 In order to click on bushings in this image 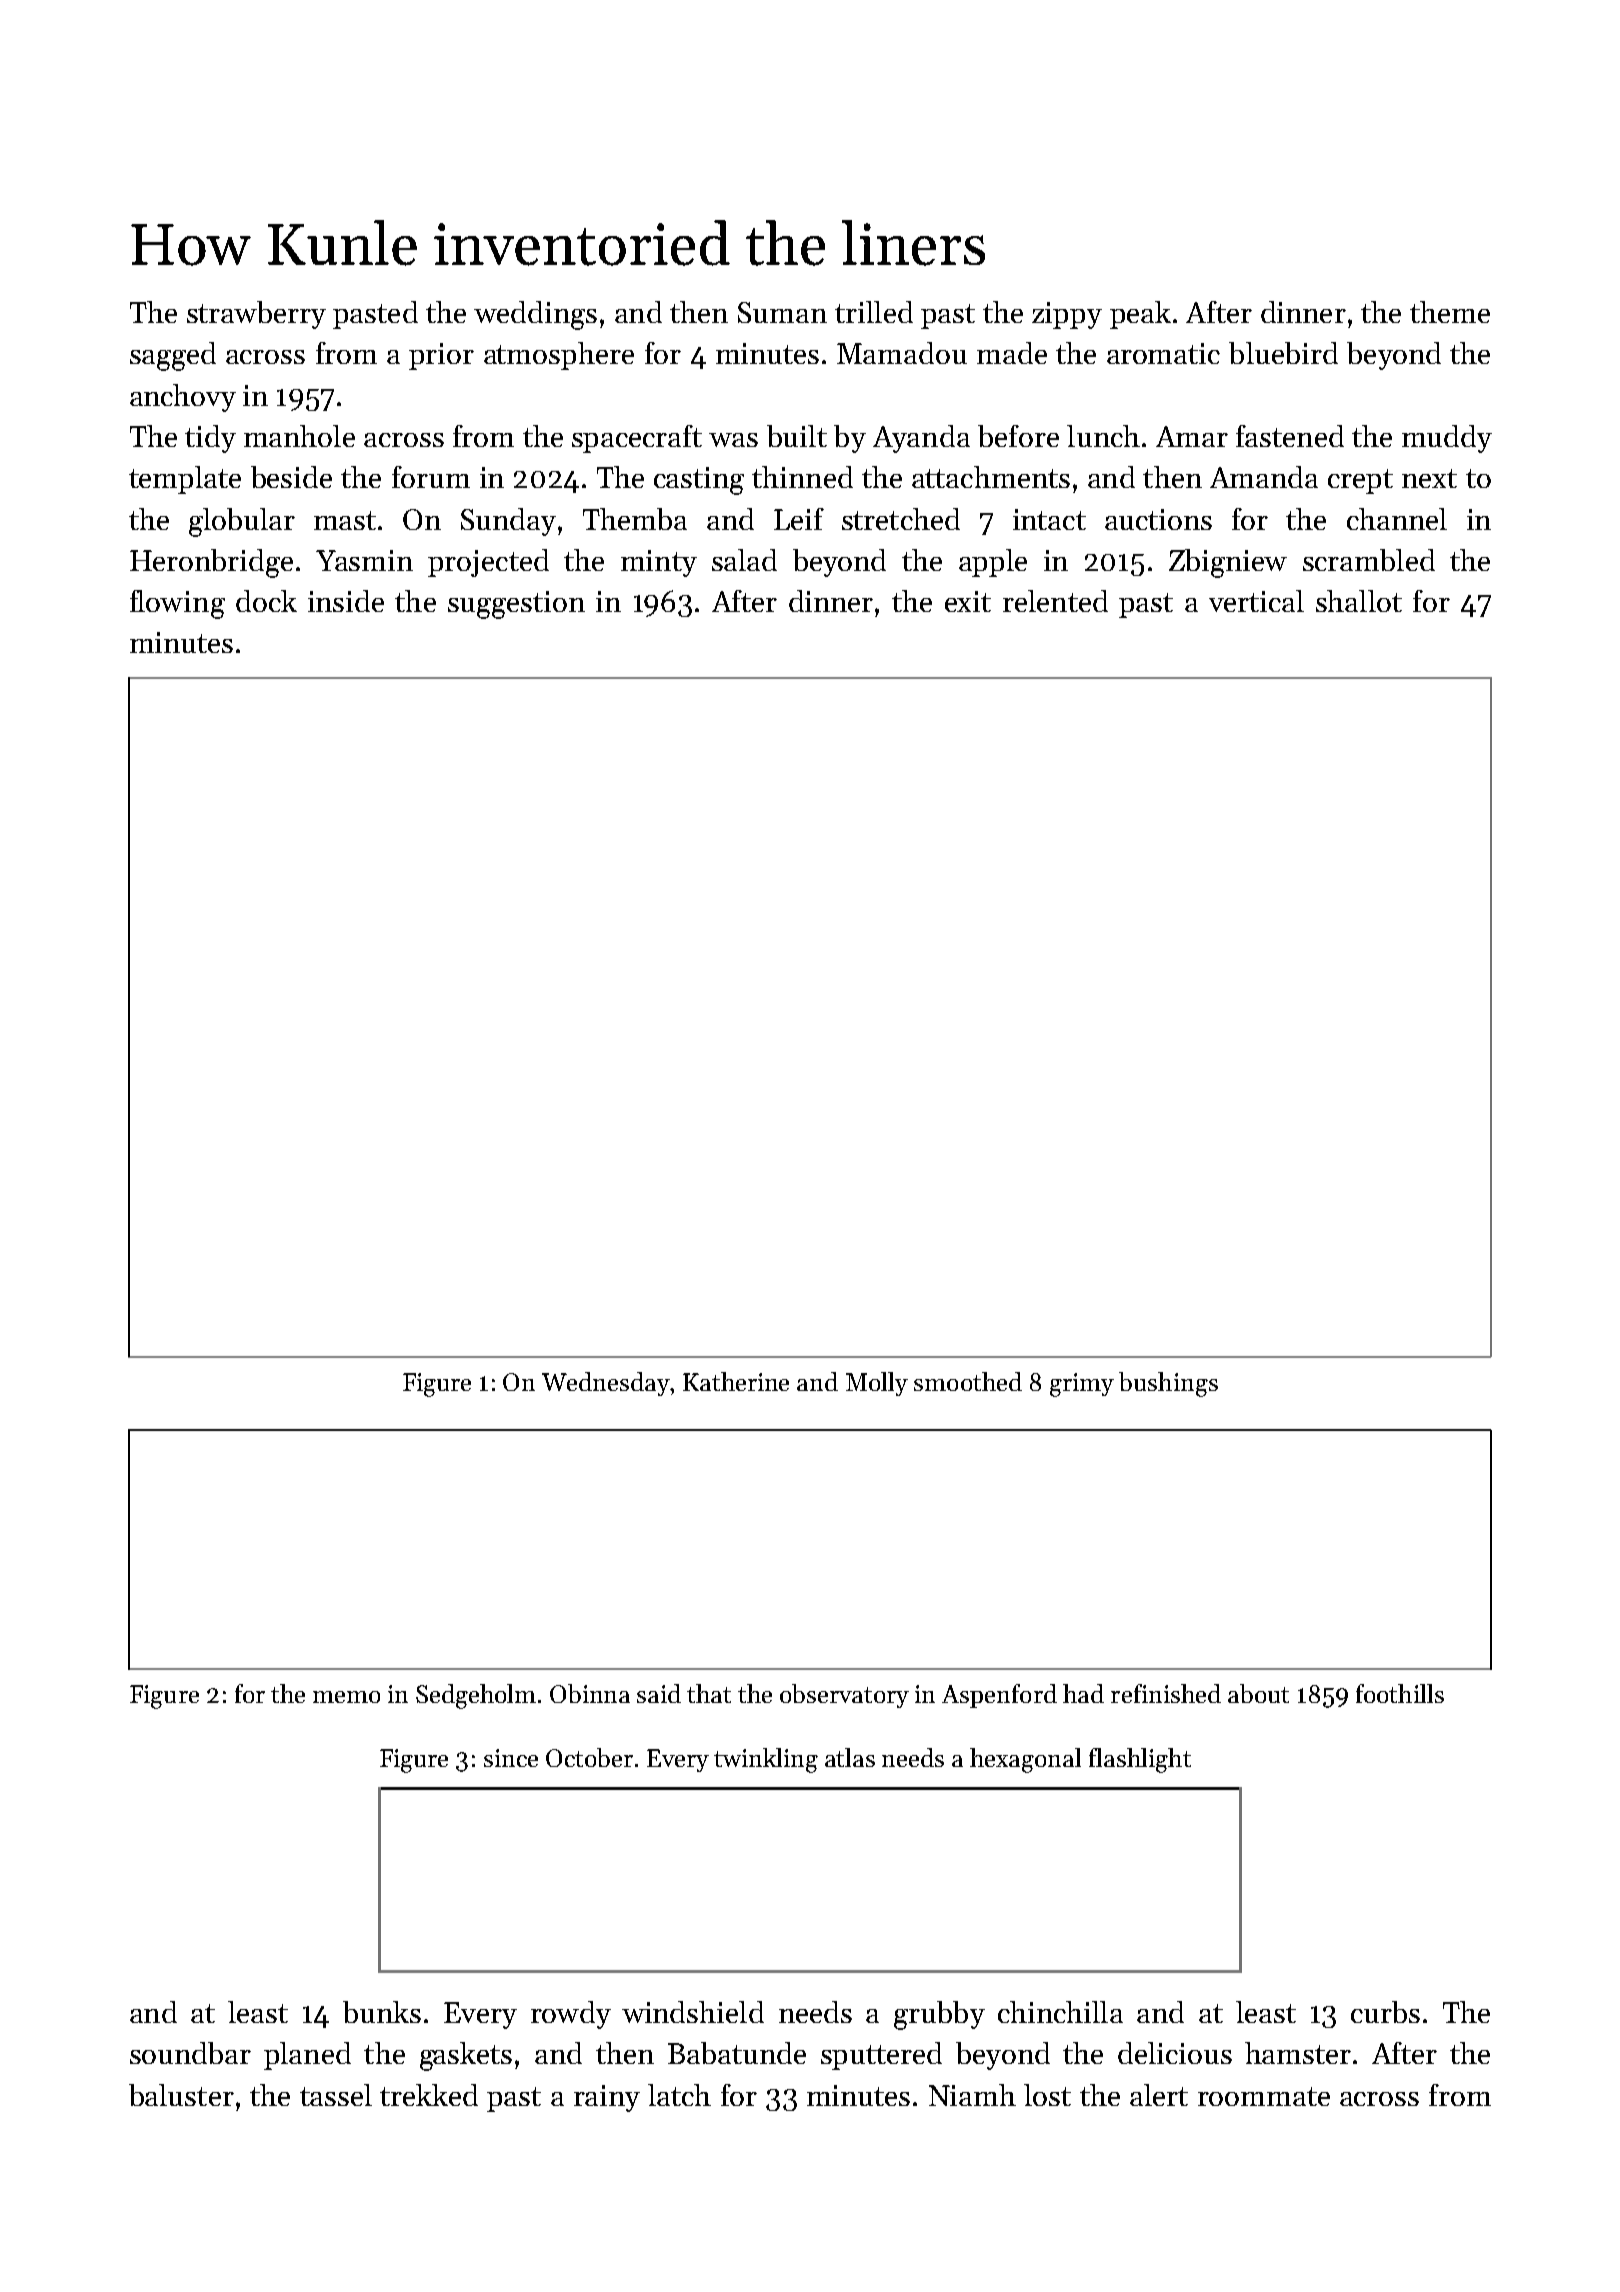, I will do `click(1168, 1384)`.
